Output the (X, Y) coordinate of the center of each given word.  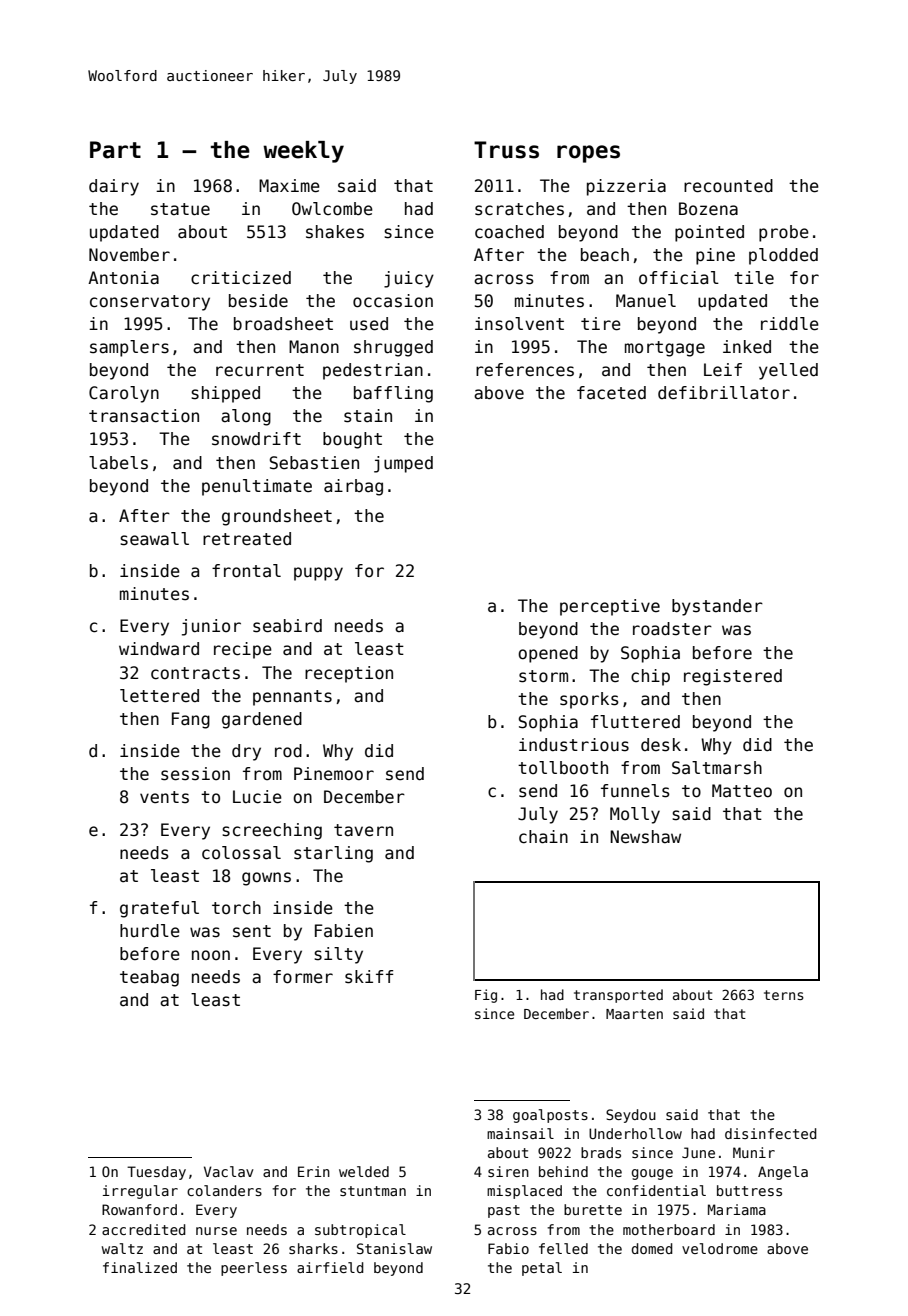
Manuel (646, 301)
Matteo (742, 791)
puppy (318, 574)
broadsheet (283, 324)
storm (543, 676)
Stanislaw (394, 1248)
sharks (313, 1248)
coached (509, 232)
